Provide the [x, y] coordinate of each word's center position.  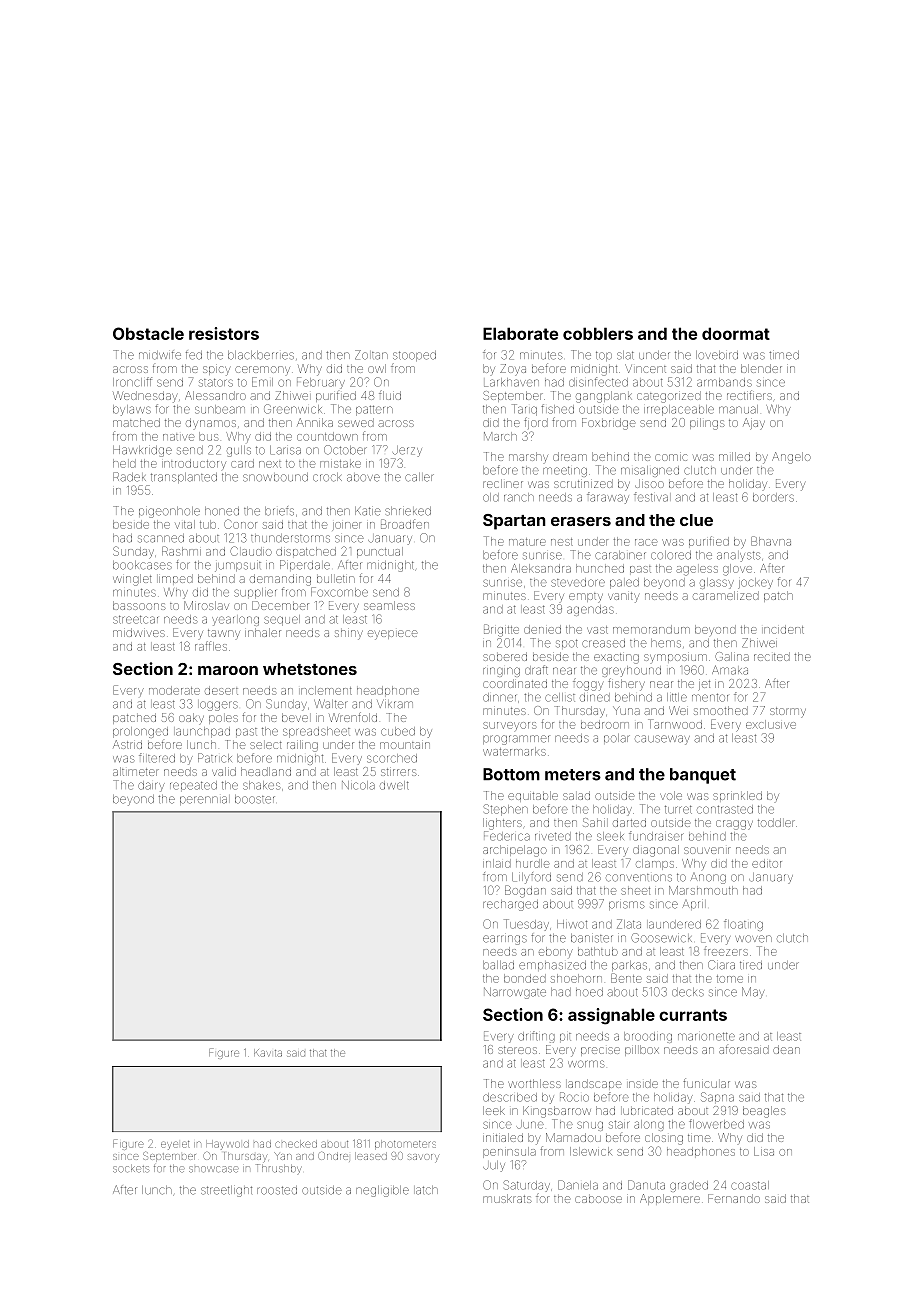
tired [751, 965]
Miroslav [206, 605]
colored [671, 555]
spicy [216, 371]
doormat [736, 333]
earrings [505, 940]
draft [536, 670]
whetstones [310, 669]
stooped [414, 356]
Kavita [268, 1053]
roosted [277, 1190]
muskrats [507, 1198]
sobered [505, 656]
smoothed [721, 710]
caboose [598, 1199]
